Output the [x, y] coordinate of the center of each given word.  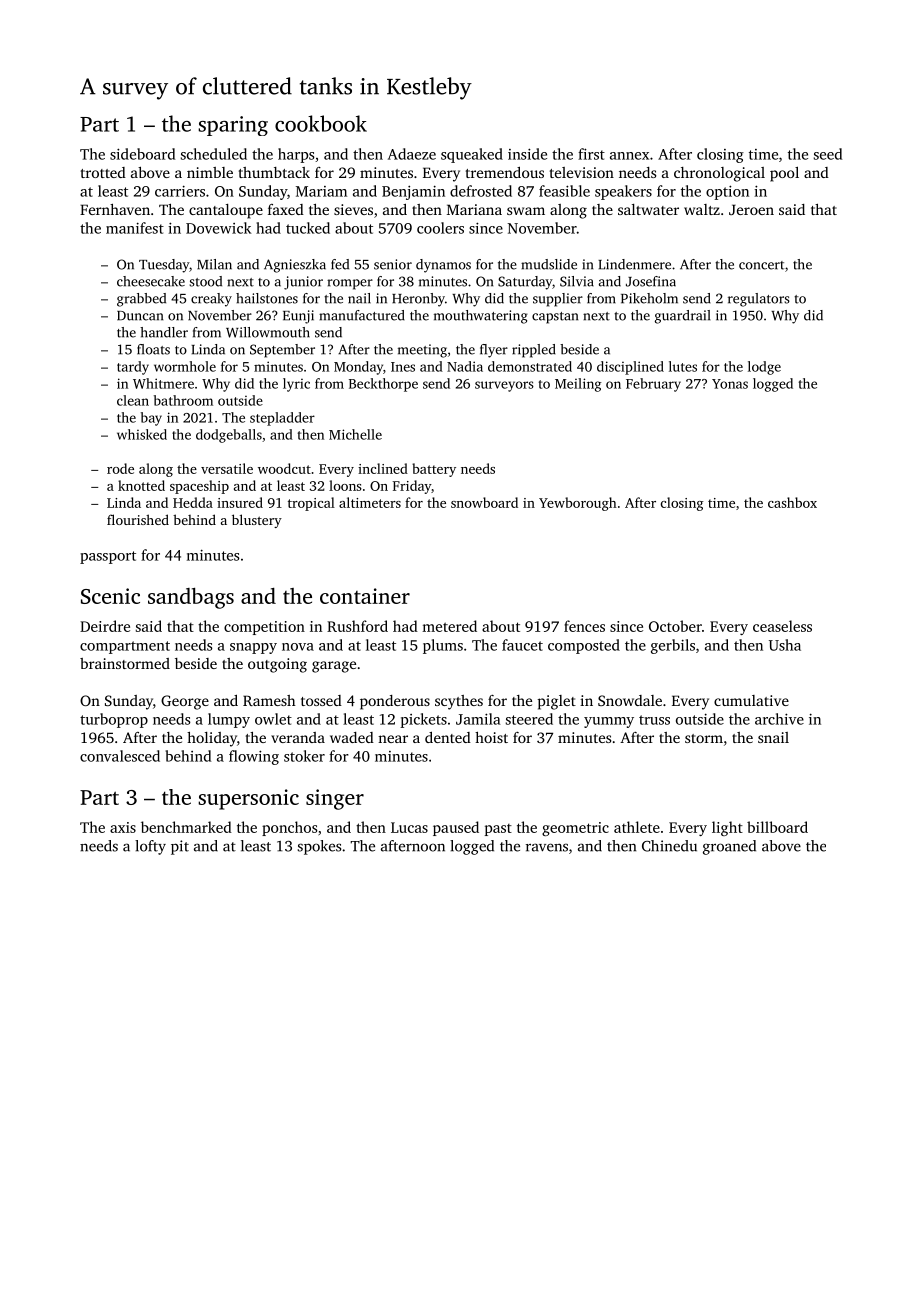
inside [527, 154]
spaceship [199, 487]
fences [584, 626]
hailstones [267, 298]
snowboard [484, 502]
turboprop [114, 720]
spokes [319, 847]
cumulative [751, 700]
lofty [150, 847]
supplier [558, 300]
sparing [233, 126]
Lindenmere [634, 264]
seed [828, 154]
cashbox [792, 502]
